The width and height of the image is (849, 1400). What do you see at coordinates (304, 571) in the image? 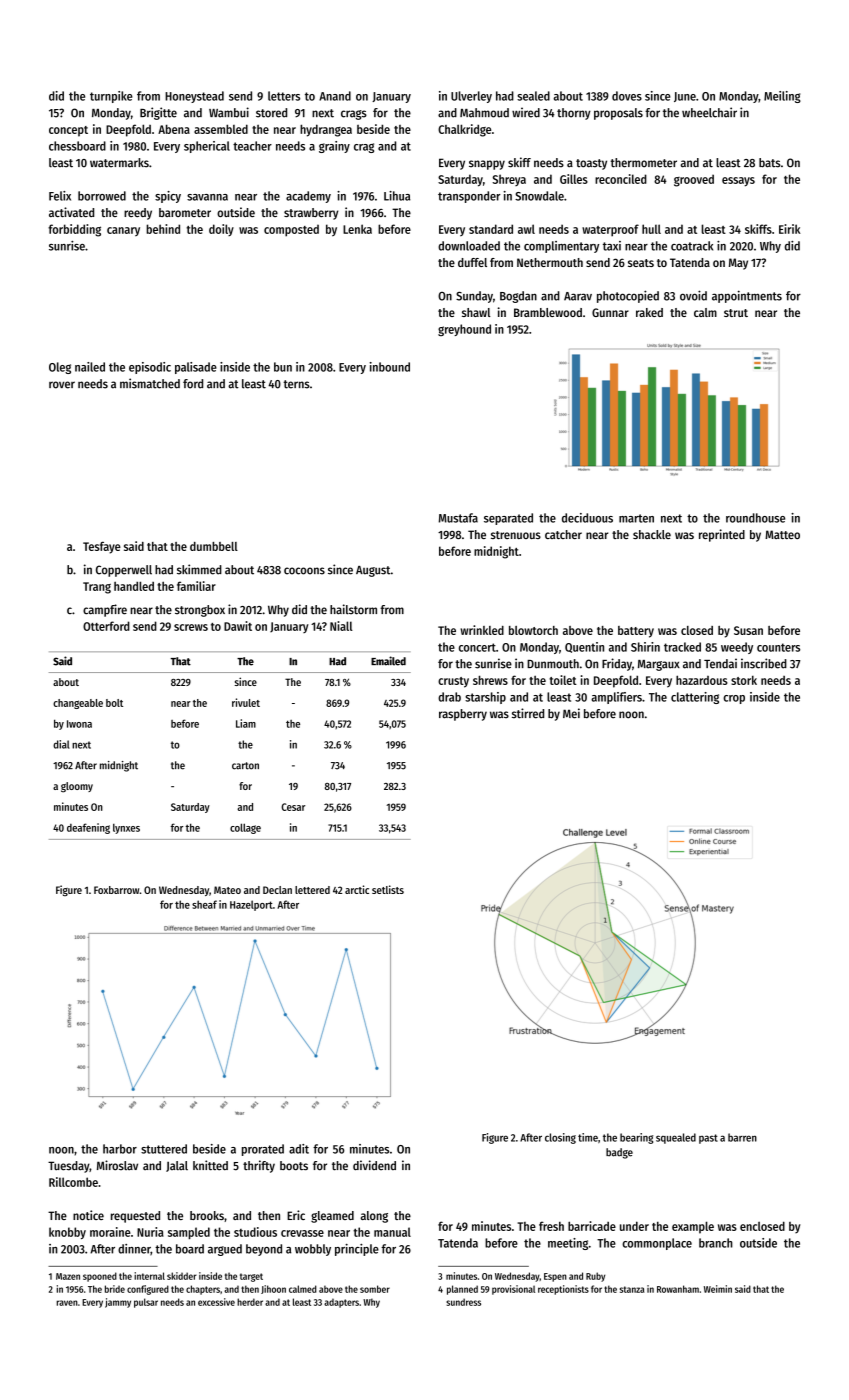
I see `cocoons` at bounding box center [304, 571].
